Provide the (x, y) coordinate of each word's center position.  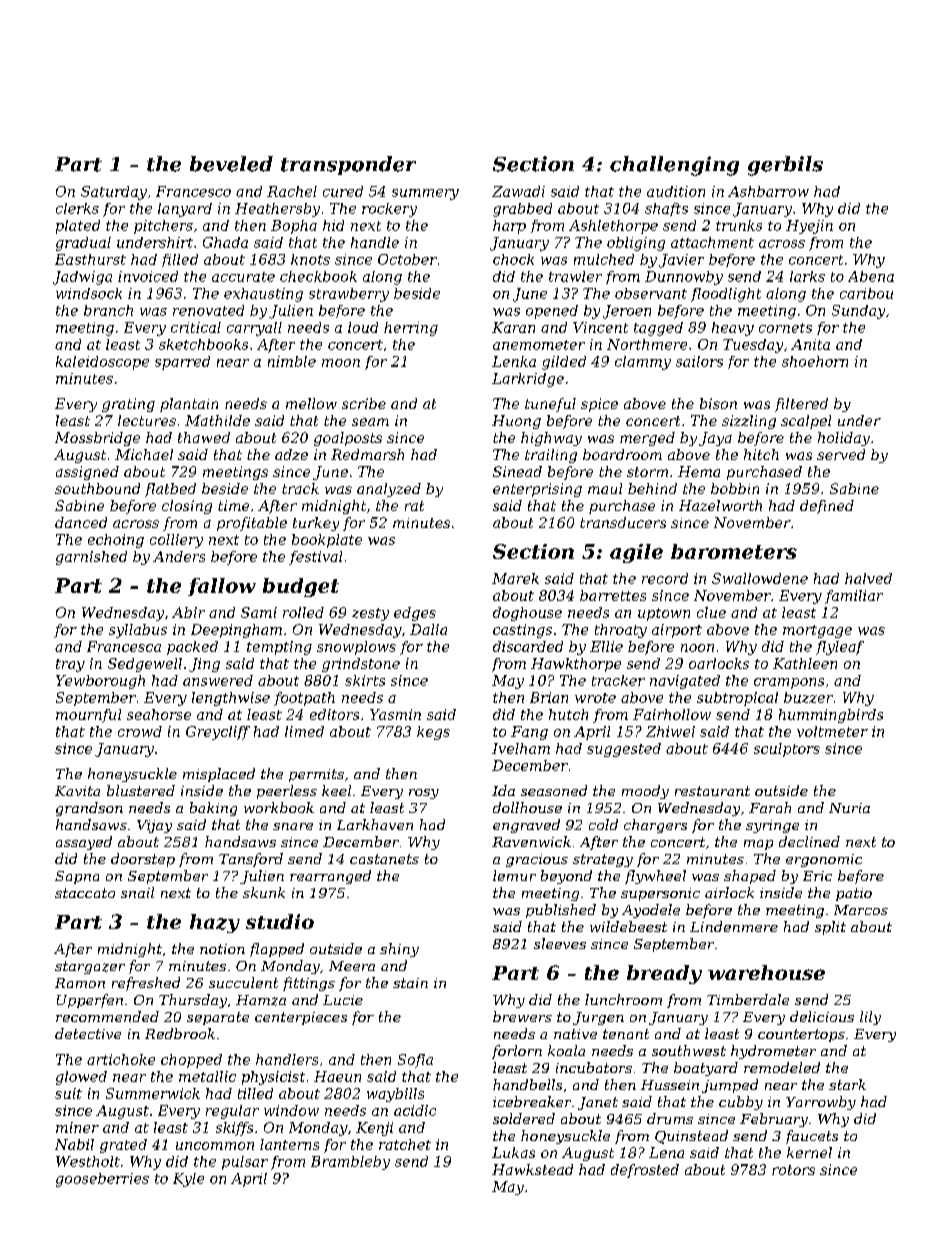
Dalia (428, 629)
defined (827, 507)
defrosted (645, 1171)
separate (218, 1018)
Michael (144, 454)
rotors (793, 1170)
